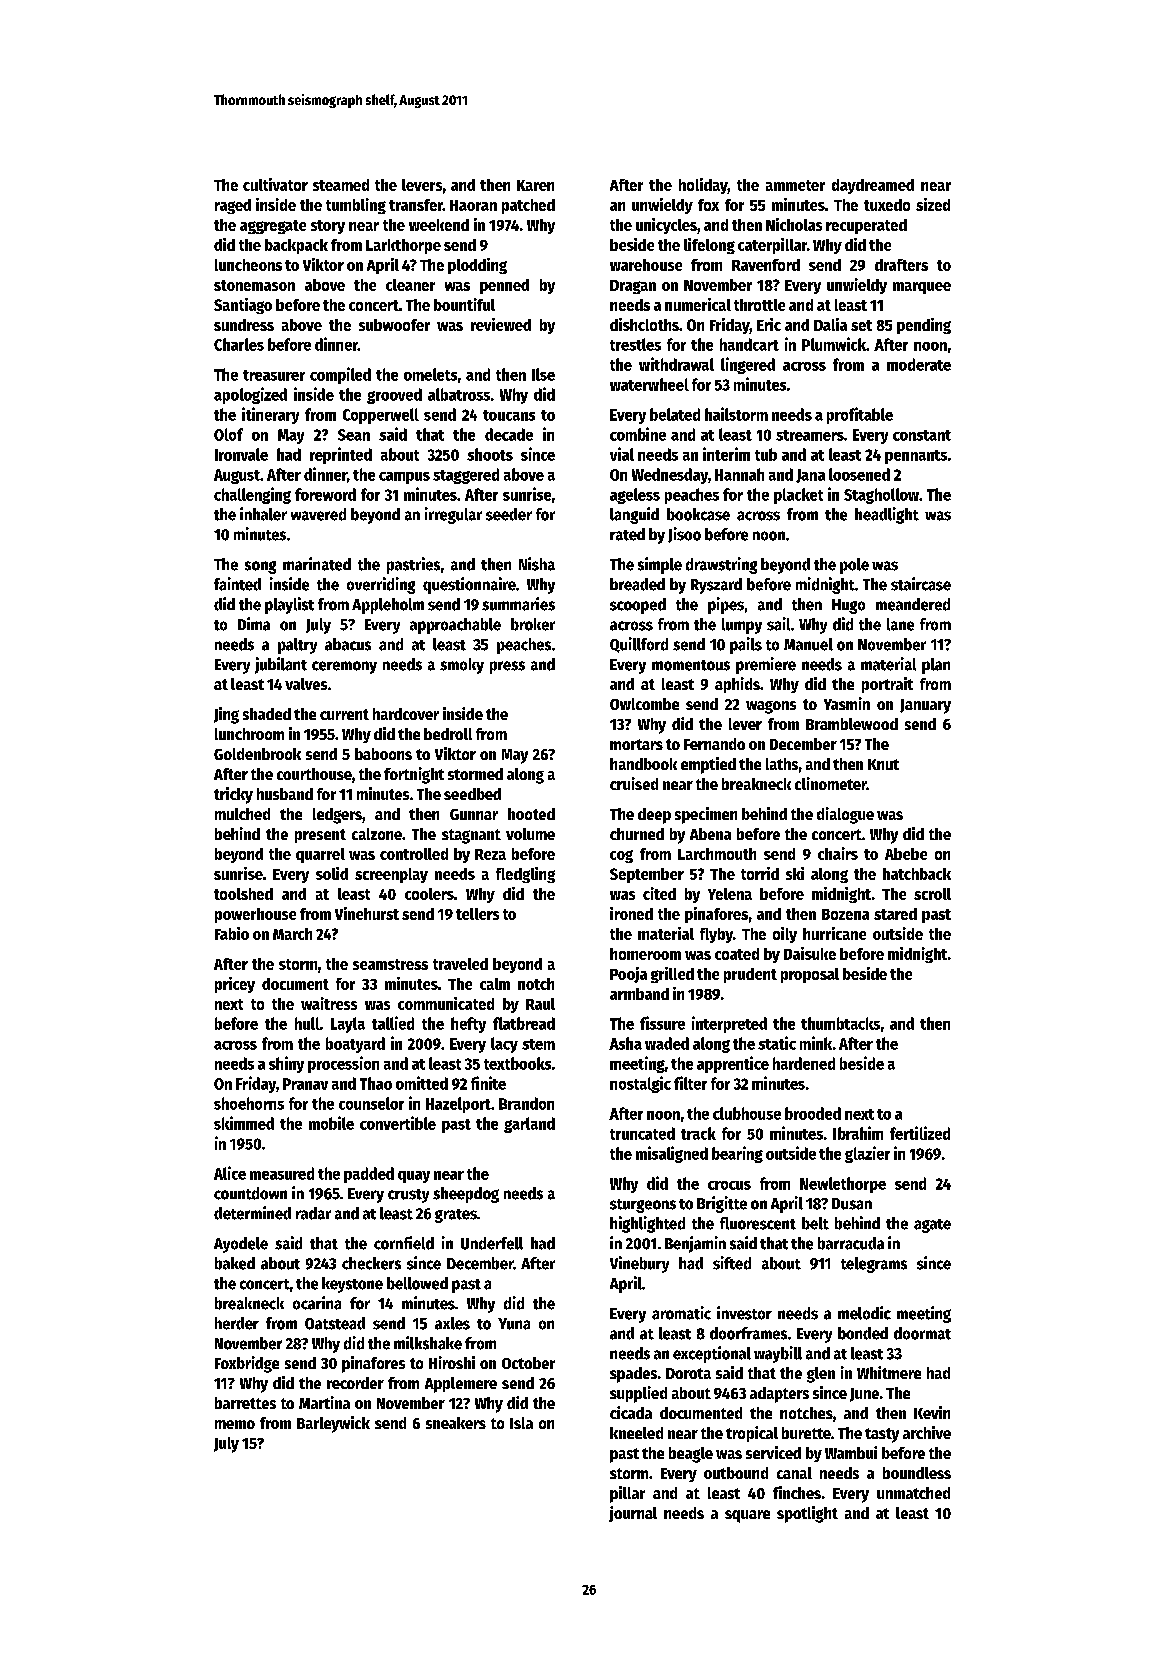  What do you see at coordinates (766, 454) in the screenshot?
I see `tub` at bounding box center [766, 454].
